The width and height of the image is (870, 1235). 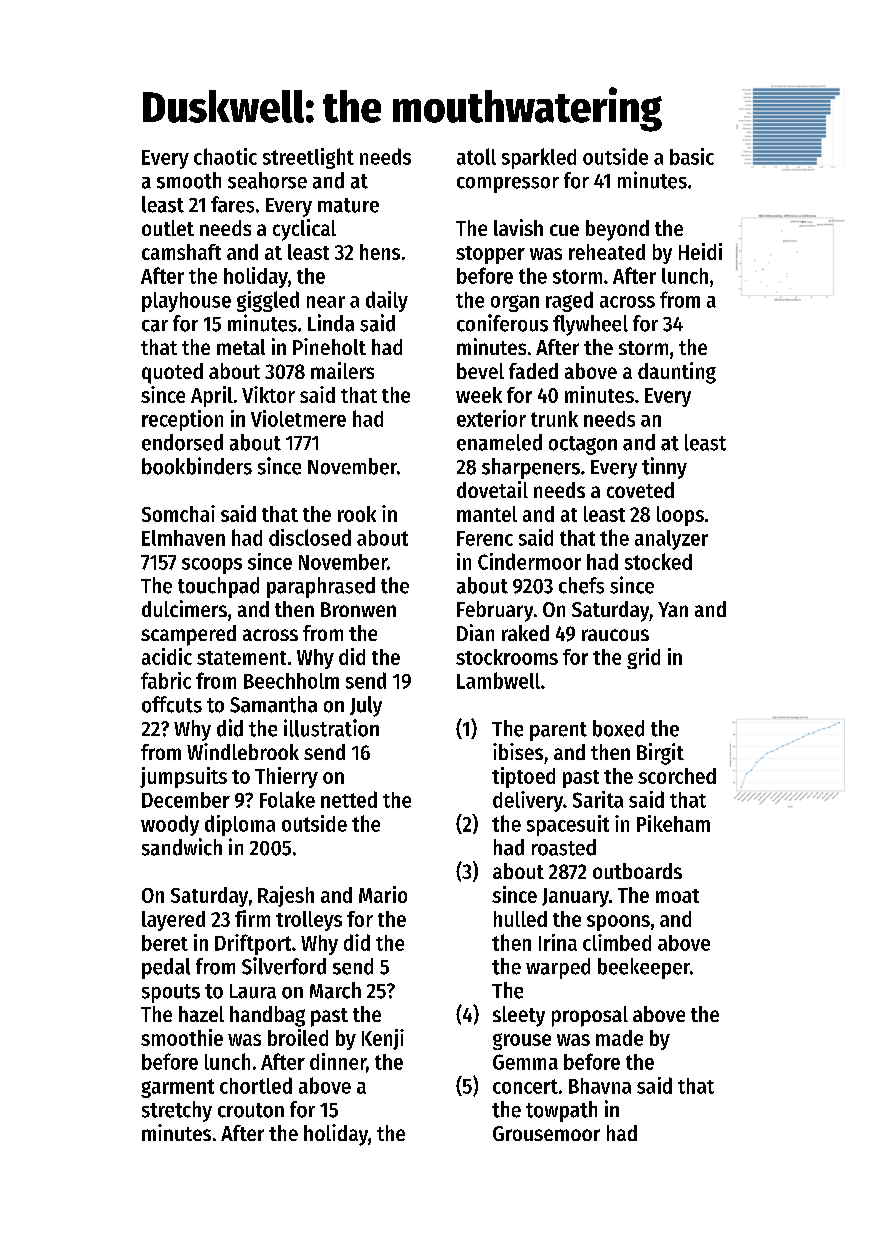 What do you see at coordinates (525, 1086) in the image?
I see `concert` at bounding box center [525, 1086].
